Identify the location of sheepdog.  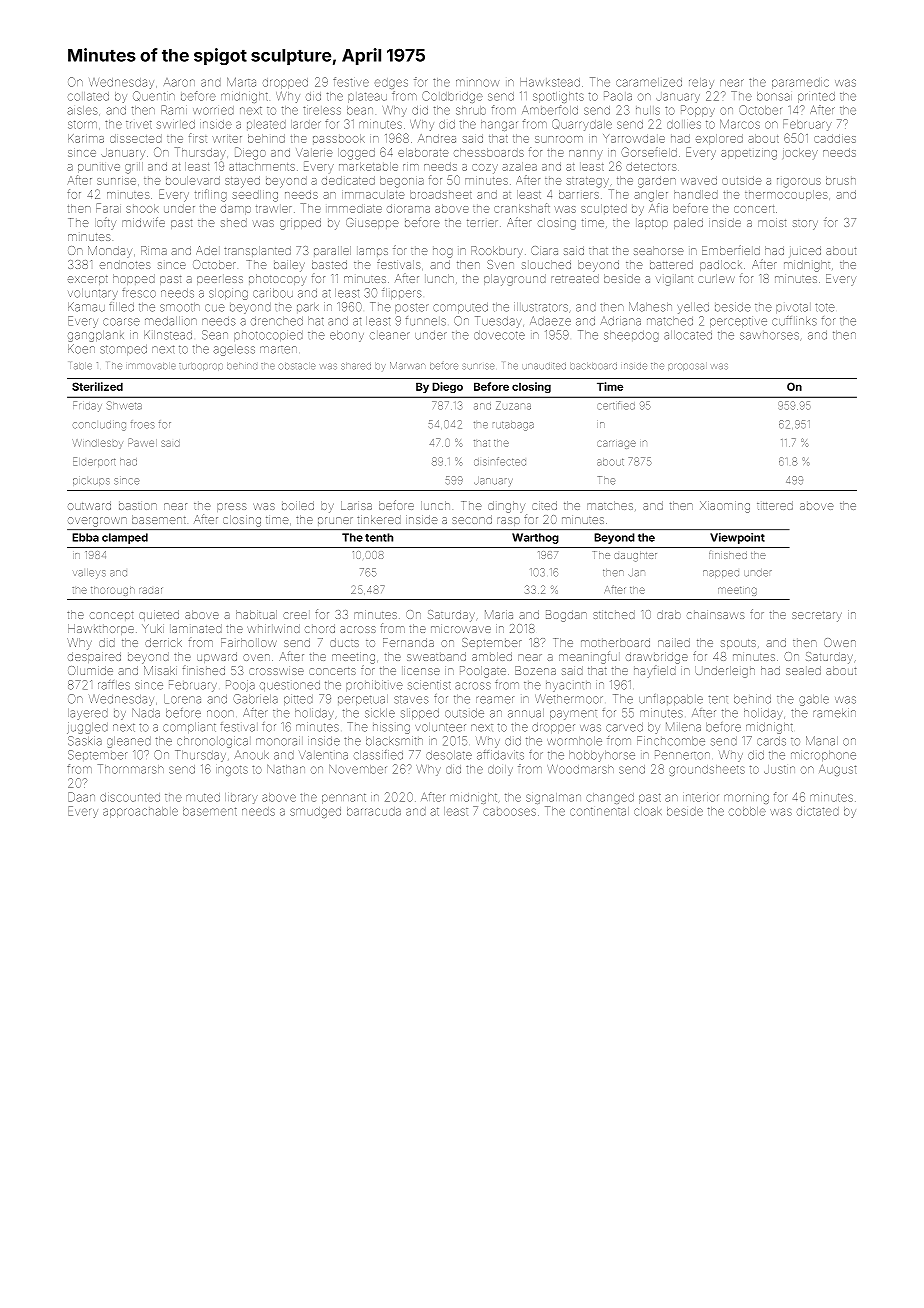
(631, 336).
